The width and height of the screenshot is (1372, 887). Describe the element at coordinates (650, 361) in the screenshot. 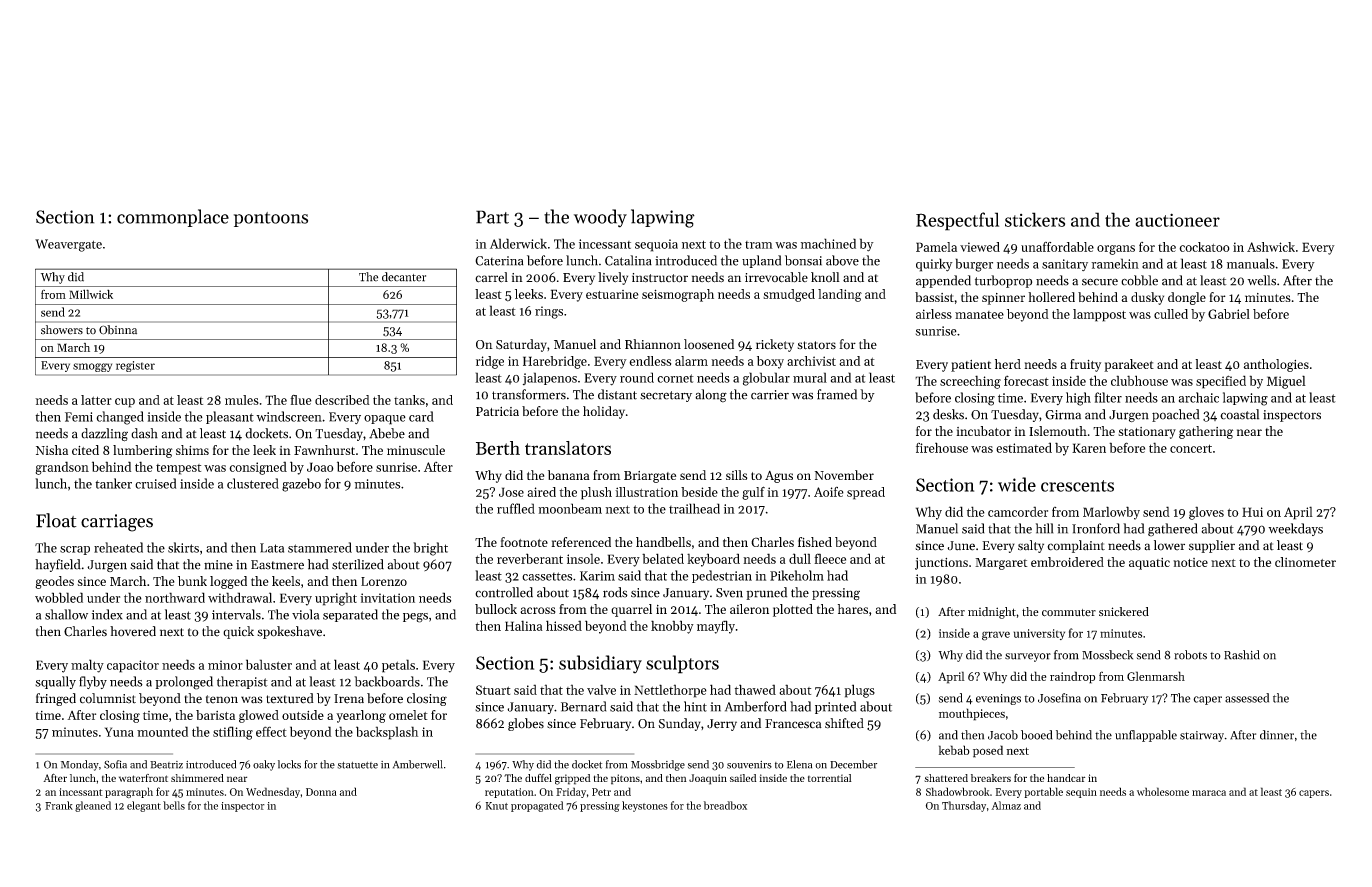

I see `endless` at that location.
